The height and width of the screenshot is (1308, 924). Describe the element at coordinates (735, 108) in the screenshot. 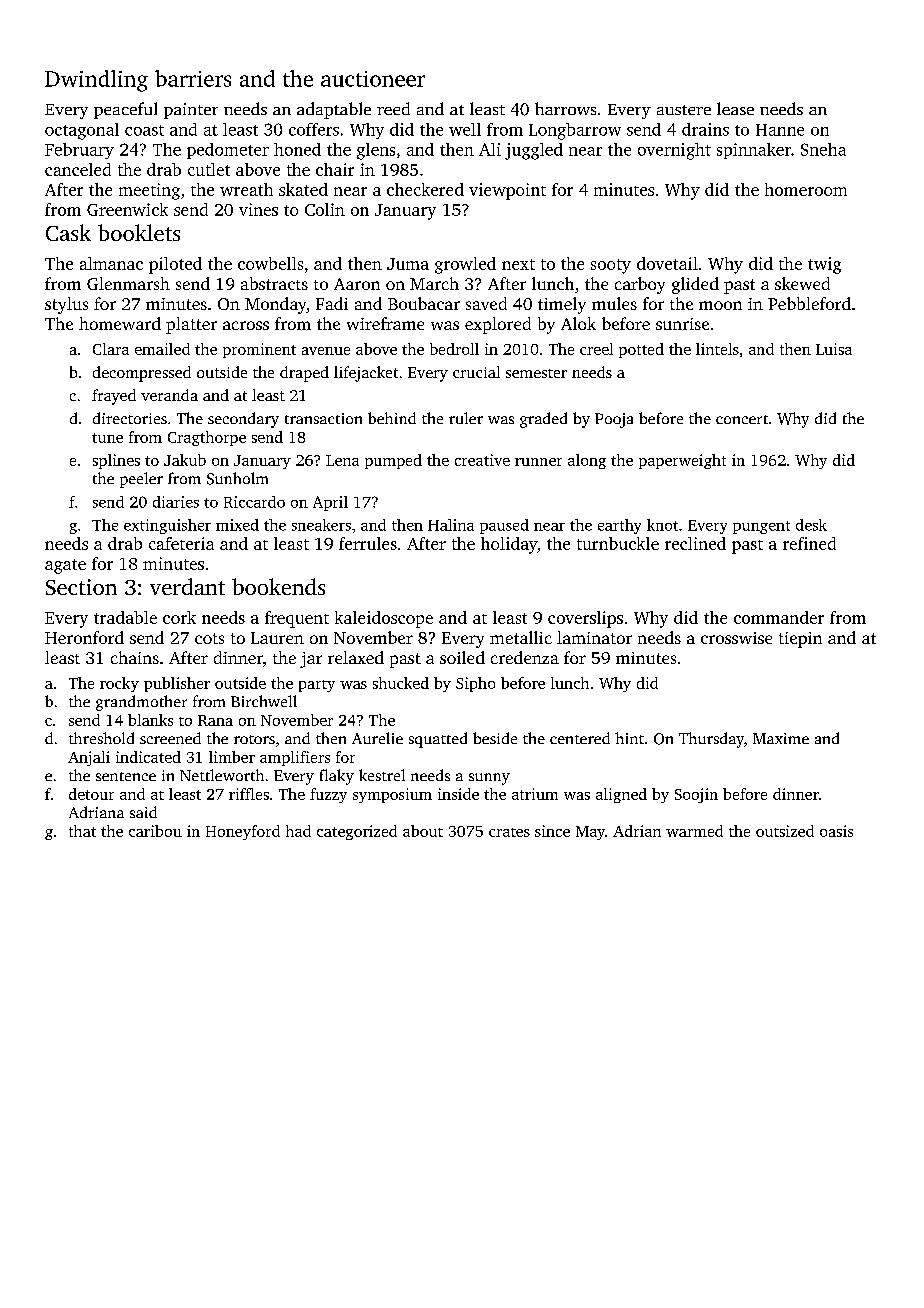

I see `lease` at that location.
